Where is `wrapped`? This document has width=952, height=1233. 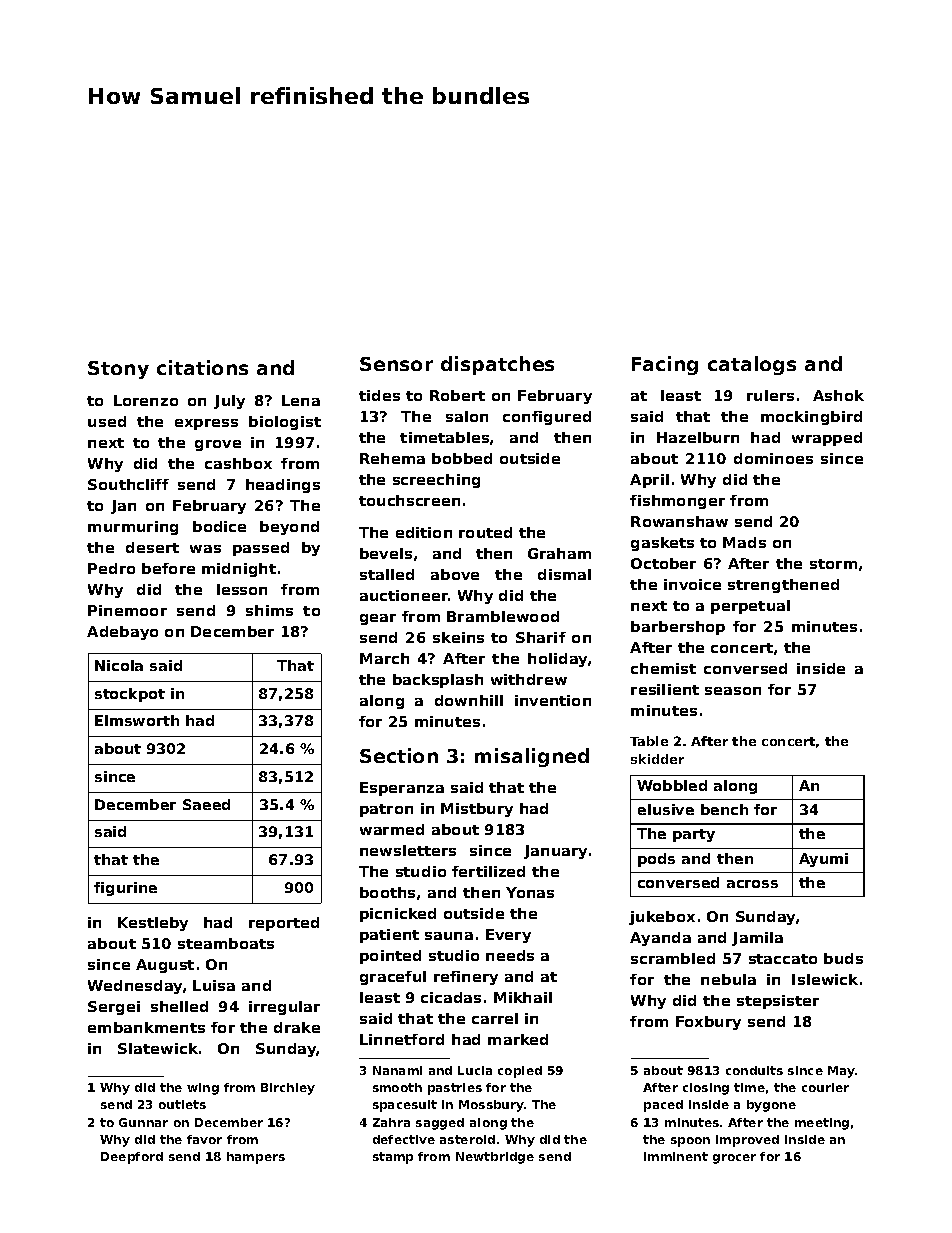
wrapped is located at coordinates (827, 439).
